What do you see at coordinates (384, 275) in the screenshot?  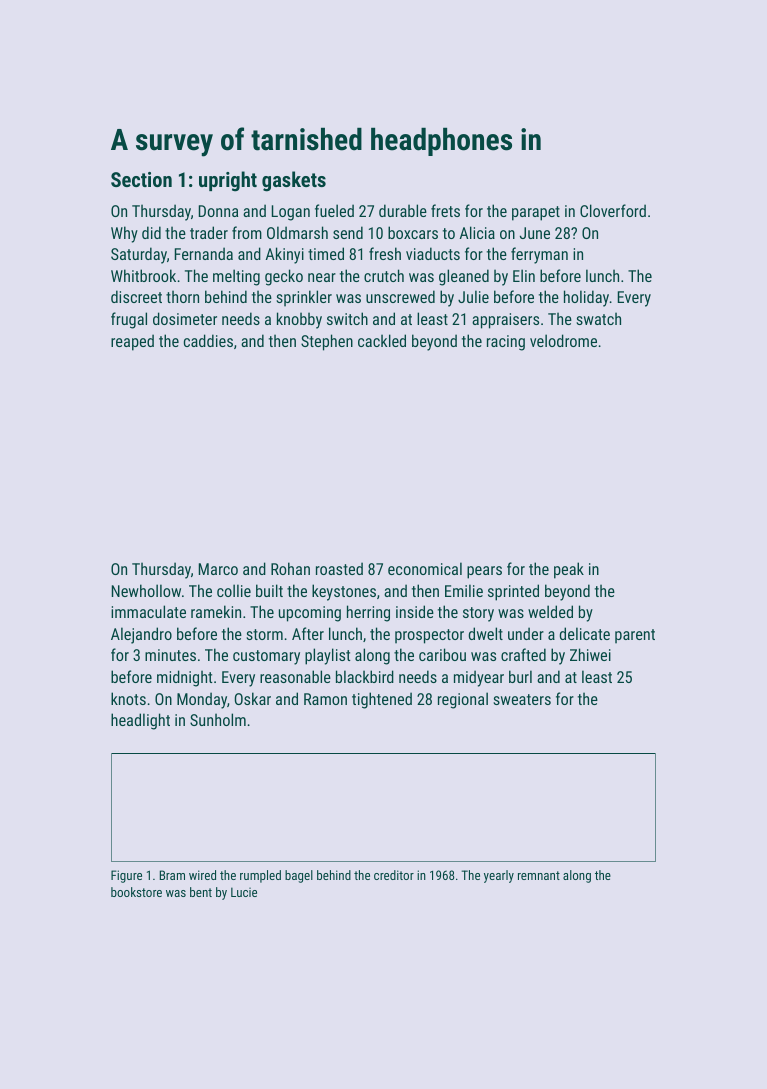 I see `crutch` at bounding box center [384, 275].
